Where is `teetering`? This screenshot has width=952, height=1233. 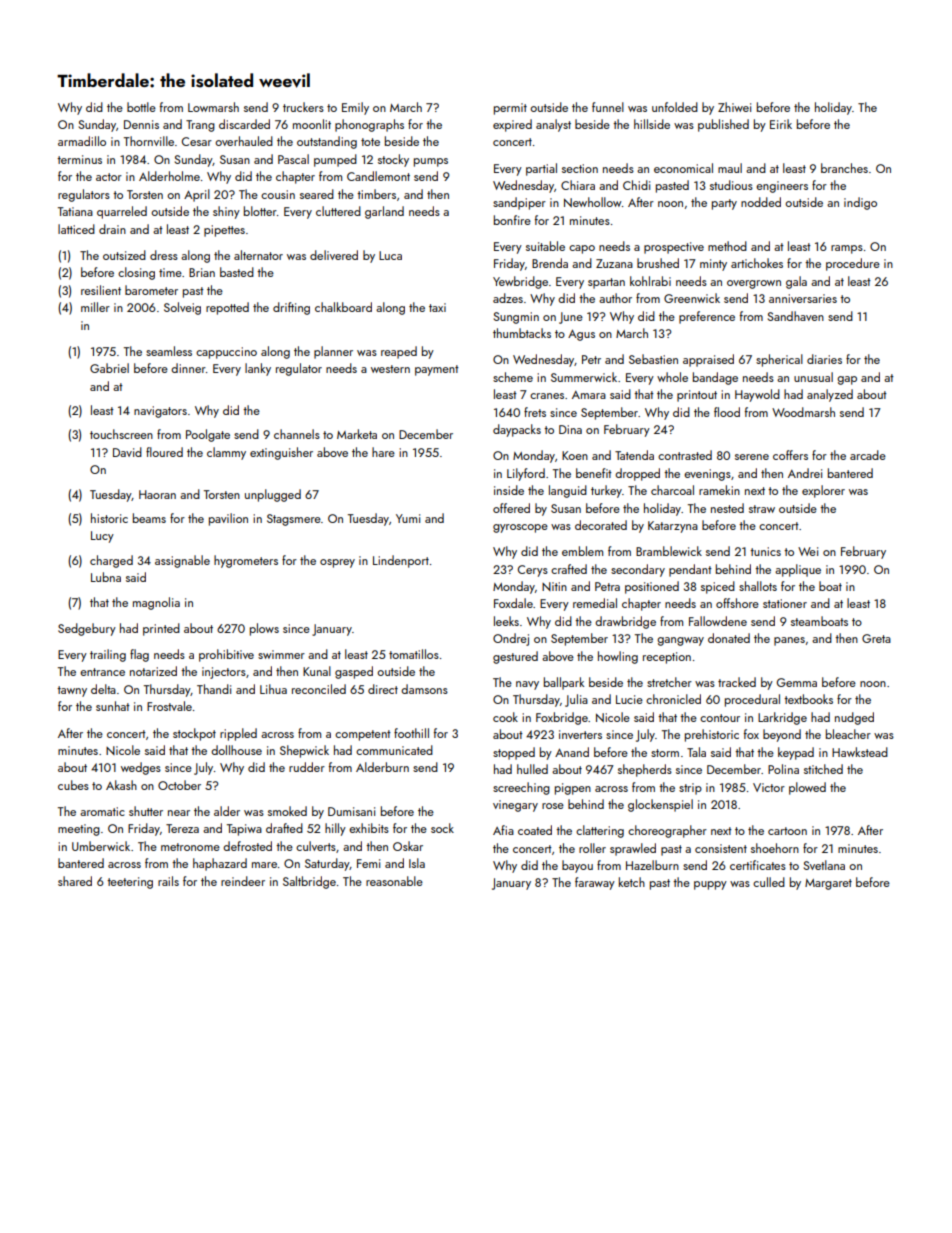 teetering is located at coordinates (130, 883).
